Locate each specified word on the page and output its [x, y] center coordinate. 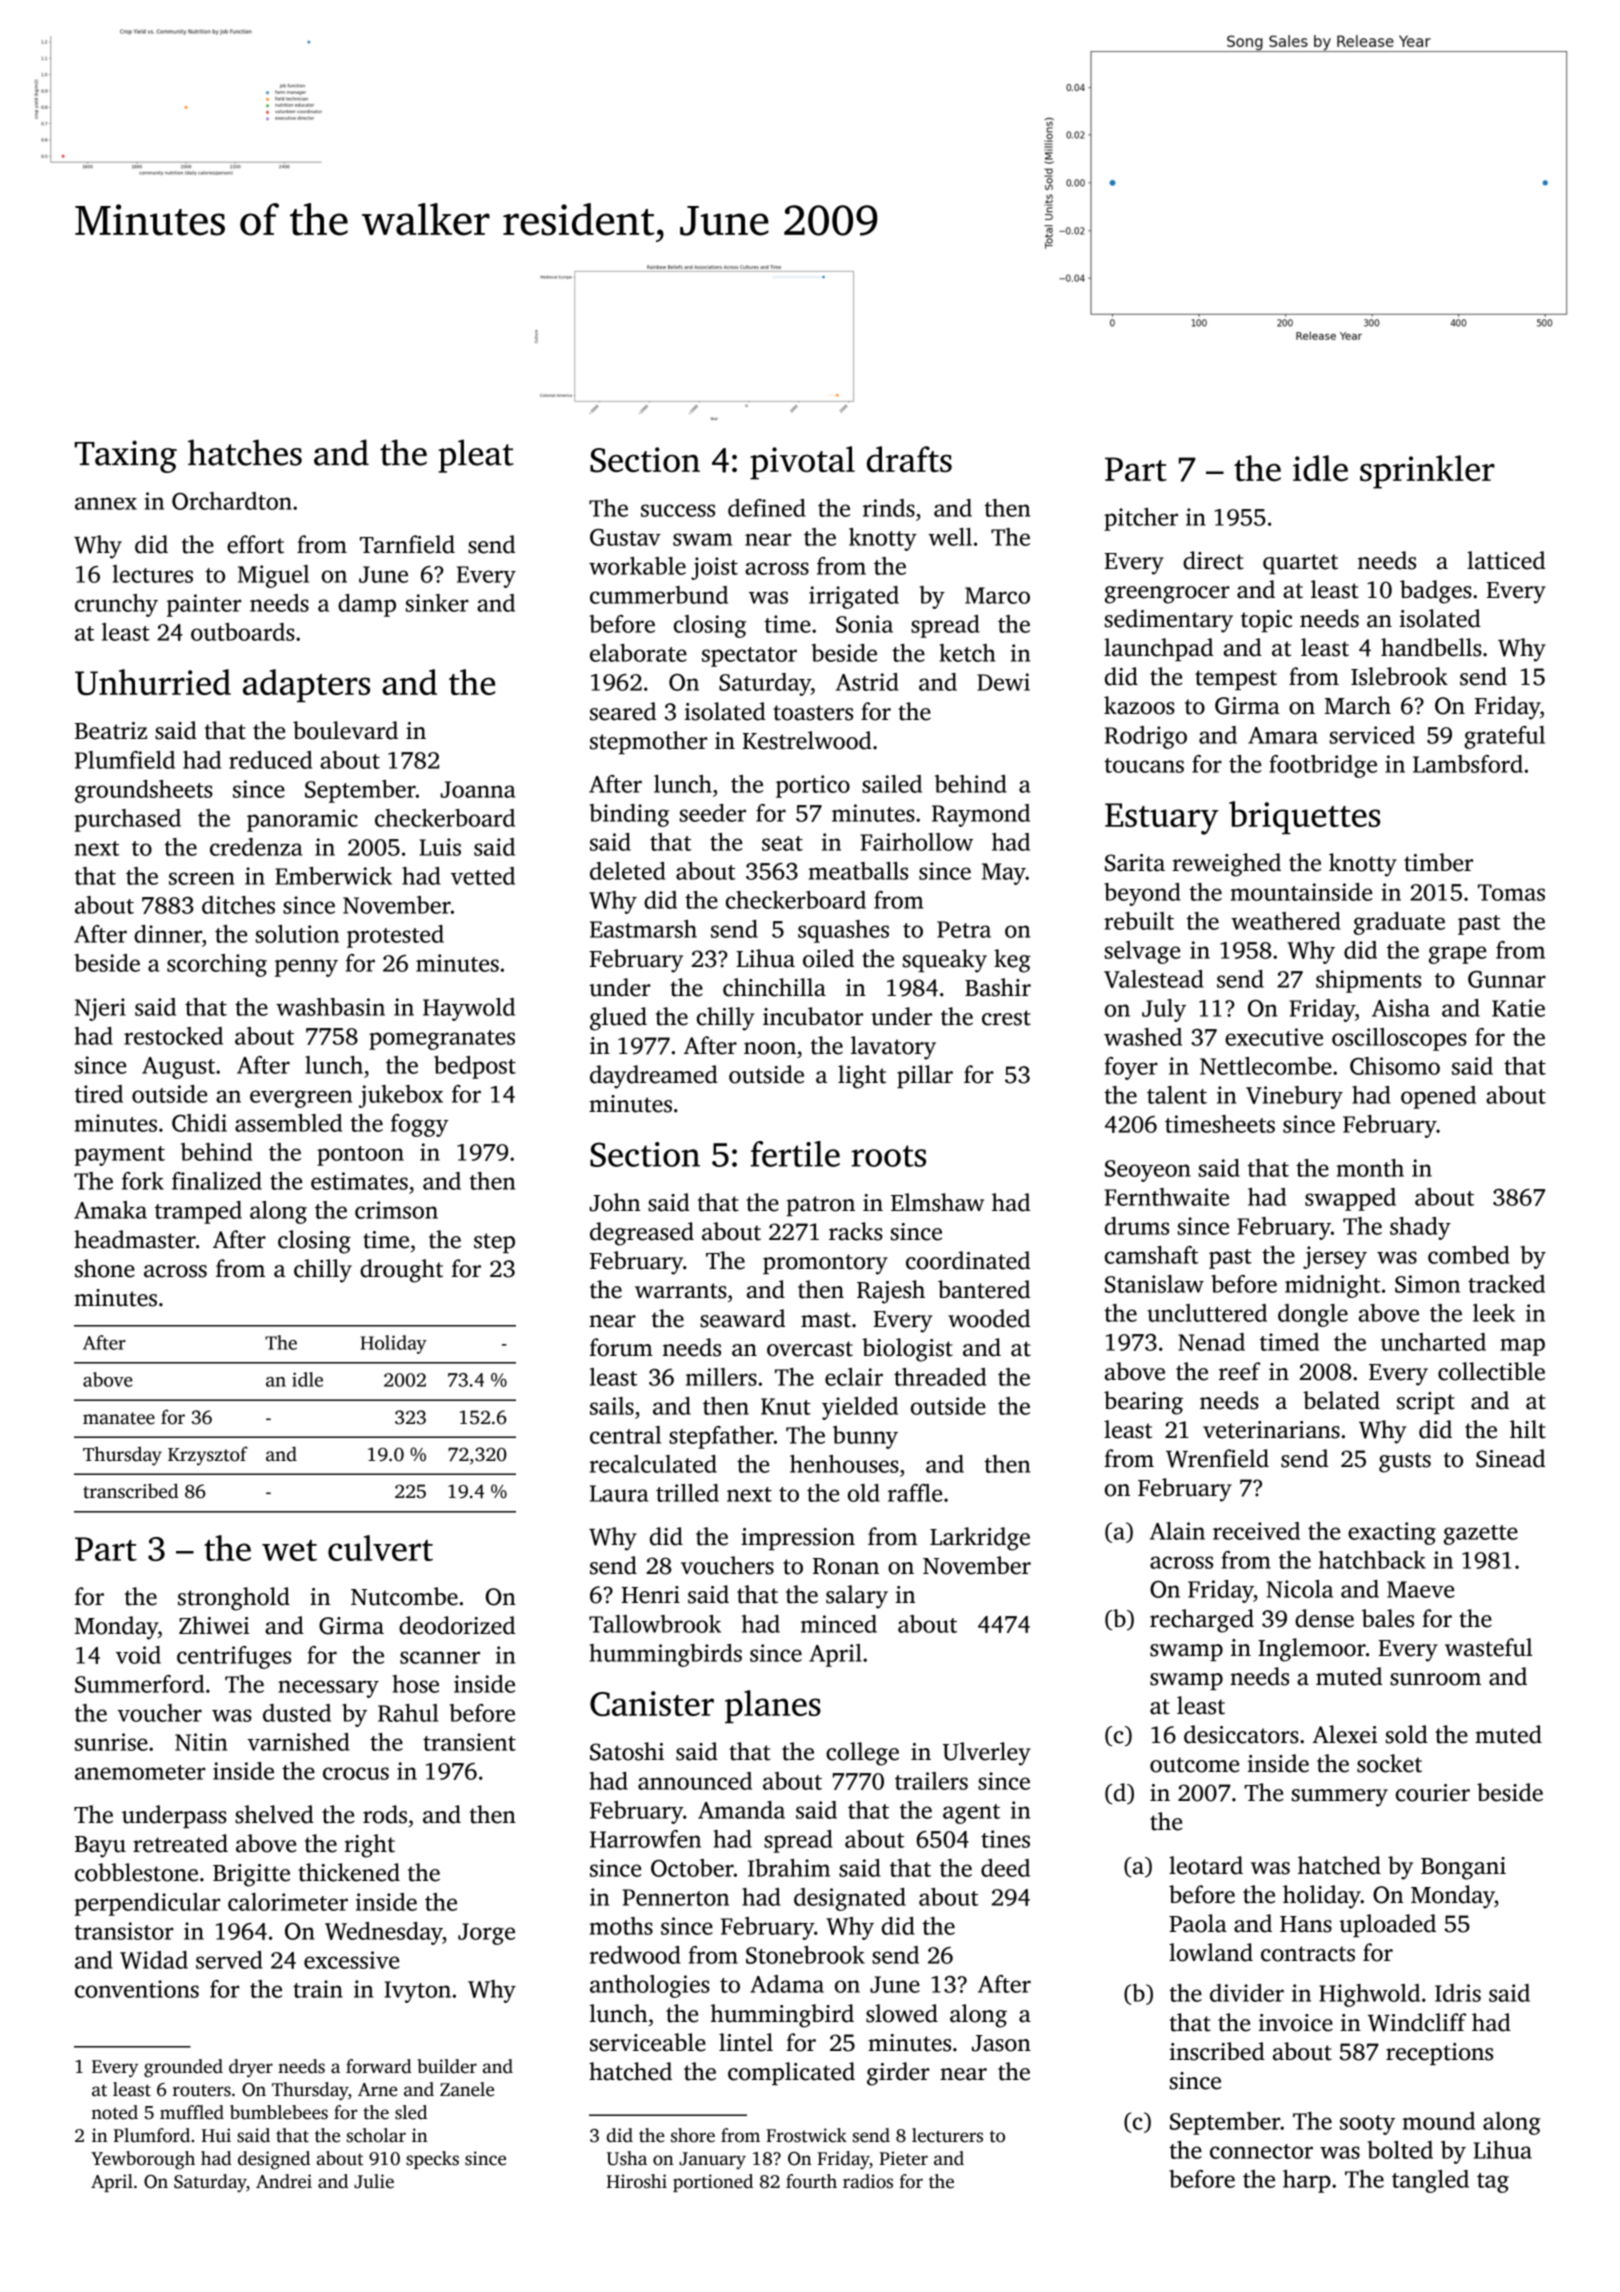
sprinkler [1427, 472]
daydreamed [654, 1077]
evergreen [301, 1099]
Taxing [126, 456]
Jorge [486, 1934]
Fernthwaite [1167, 1197]
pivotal [802, 463]
